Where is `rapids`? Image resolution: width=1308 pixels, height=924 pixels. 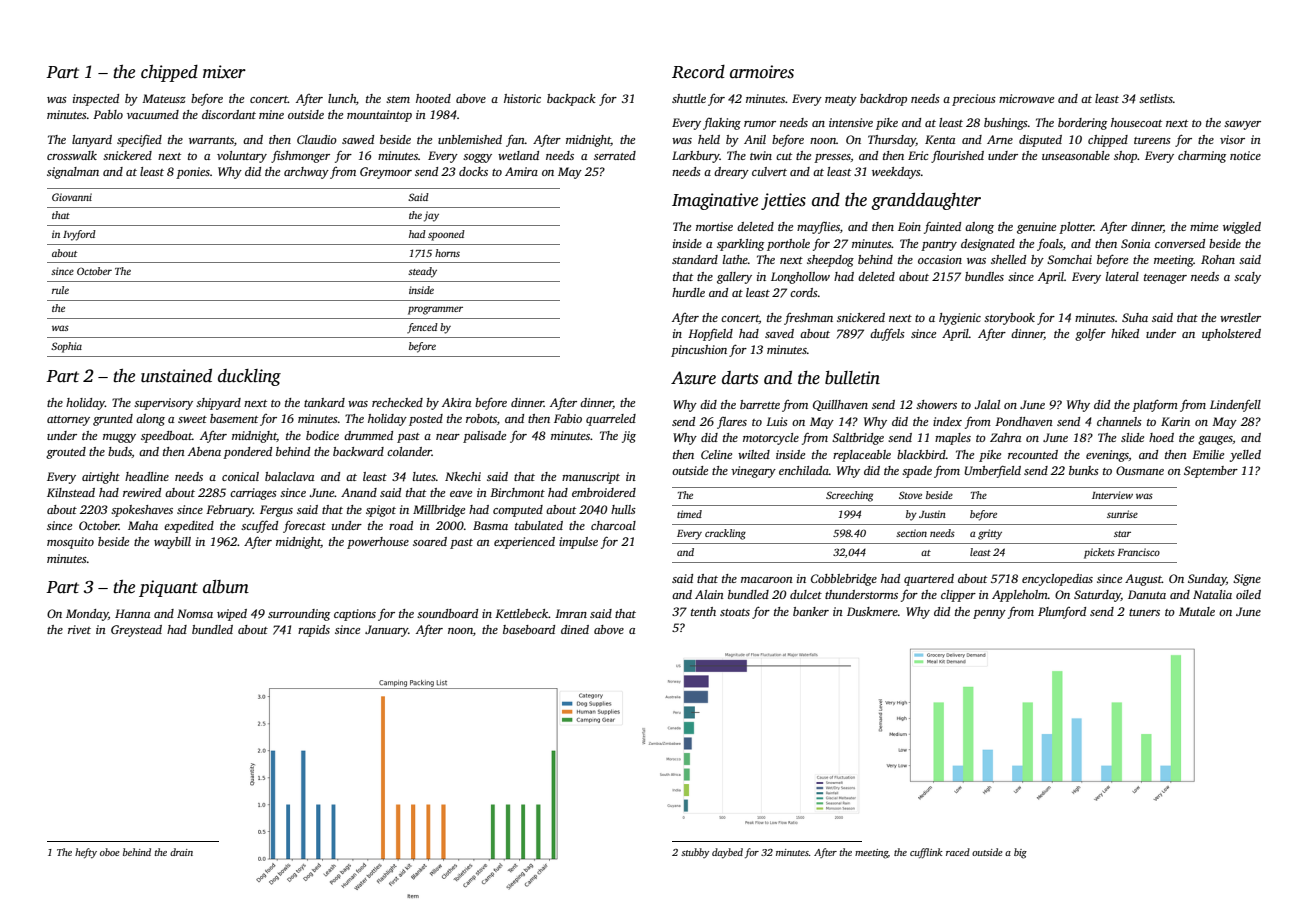 rapids is located at coordinates (314, 631).
